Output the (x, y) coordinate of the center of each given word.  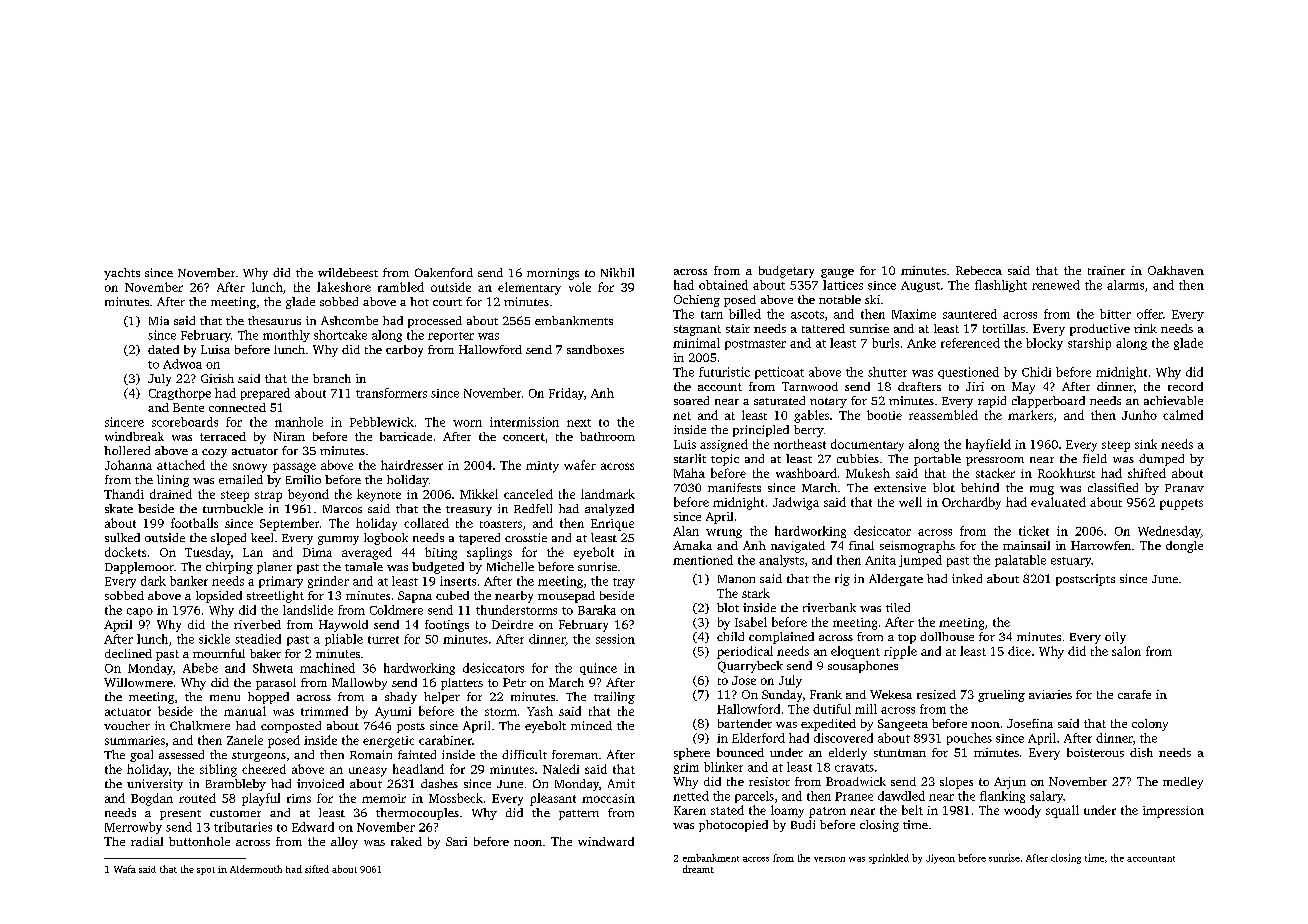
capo (140, 612)
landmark (608, 494)
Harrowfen (1101, 545)
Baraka (597, 610)
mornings (553, 274)
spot (206, 871)
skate (119, 508)
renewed (1056, 285)
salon (1126, 651)
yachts (122, 274)
